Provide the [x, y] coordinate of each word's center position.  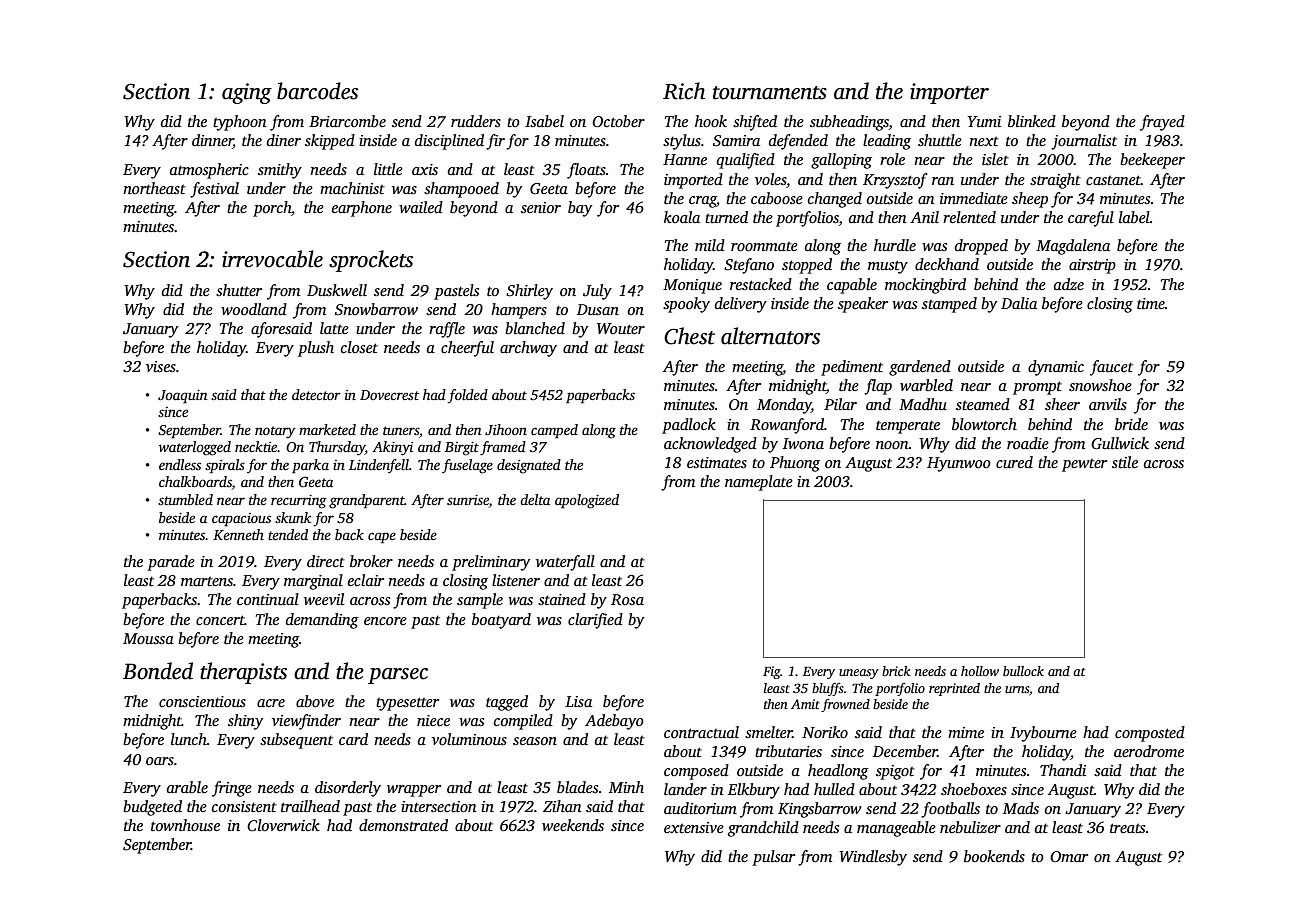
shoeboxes [974, 789]
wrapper [414, 791]
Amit [805, 704]
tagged [507, 703]
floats [586, 171]
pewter [1084, 465]
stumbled [185, 499]
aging [247, 93]
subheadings [849, 123]
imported [693, 181]
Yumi [984, 121]
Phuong [795, 464]
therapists [243, 673]
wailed [421, 207]
